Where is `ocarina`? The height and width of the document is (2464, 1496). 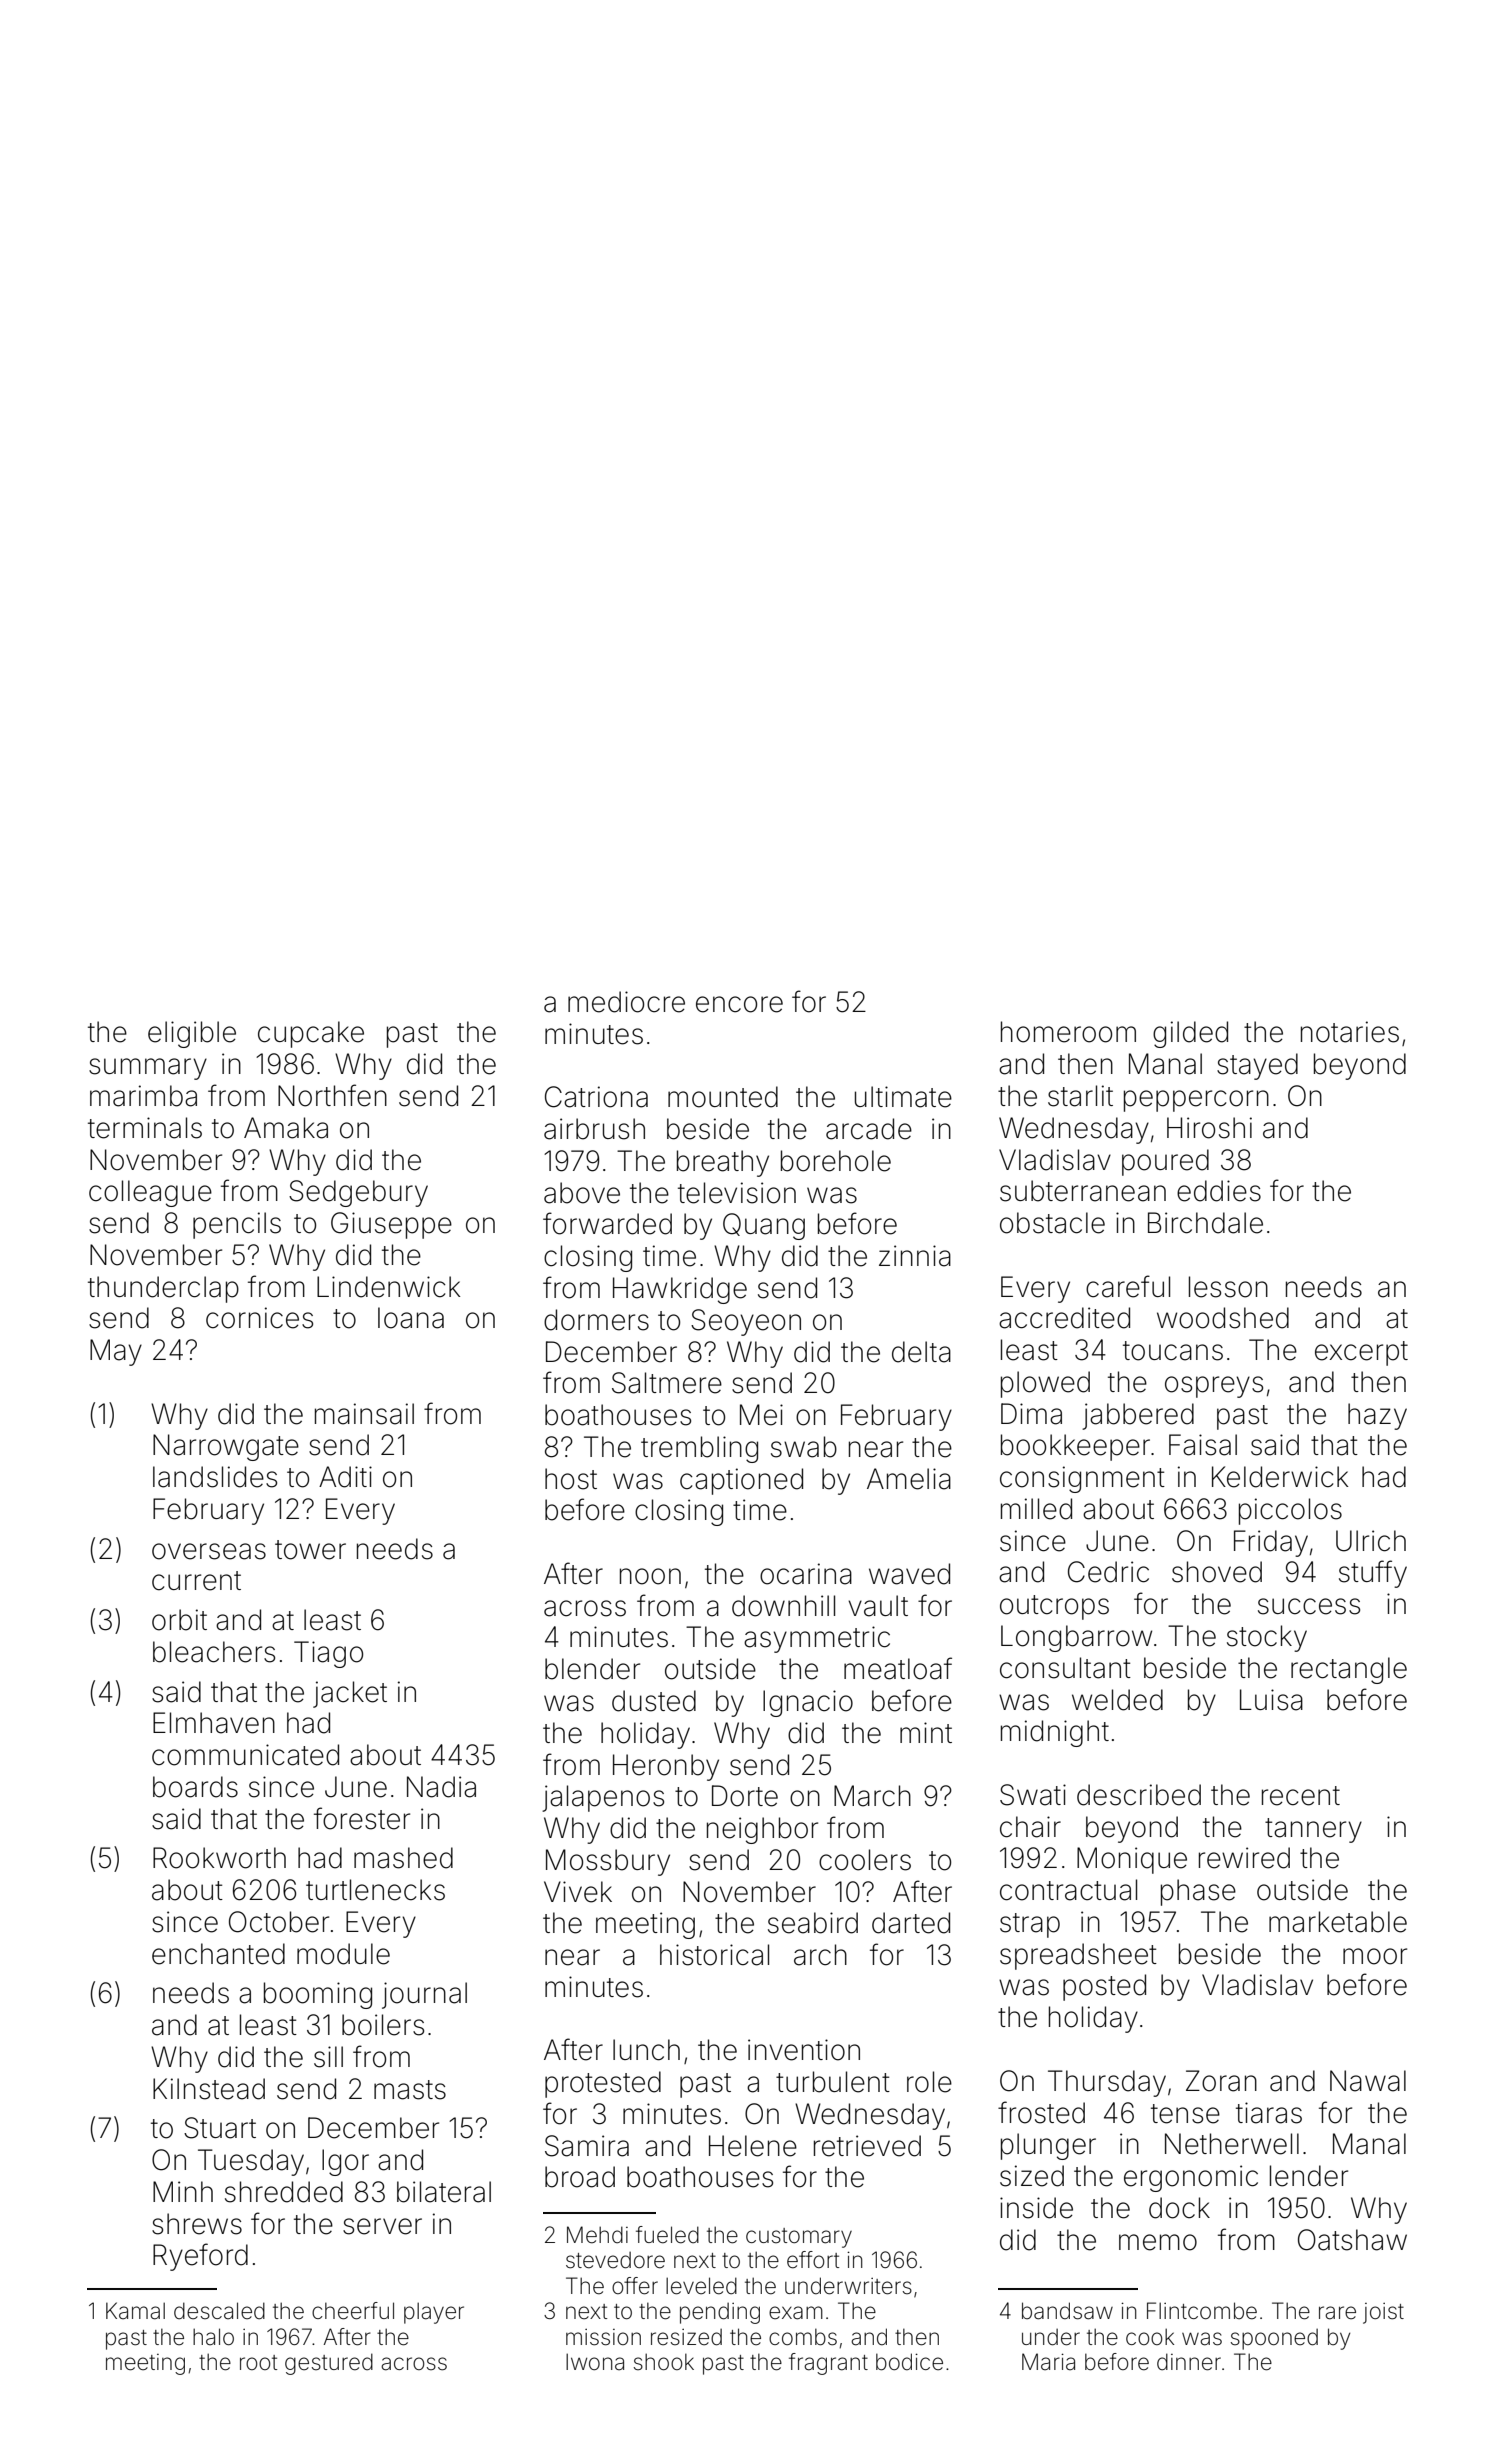
ocarina is located at coordinates (806, 1574).
